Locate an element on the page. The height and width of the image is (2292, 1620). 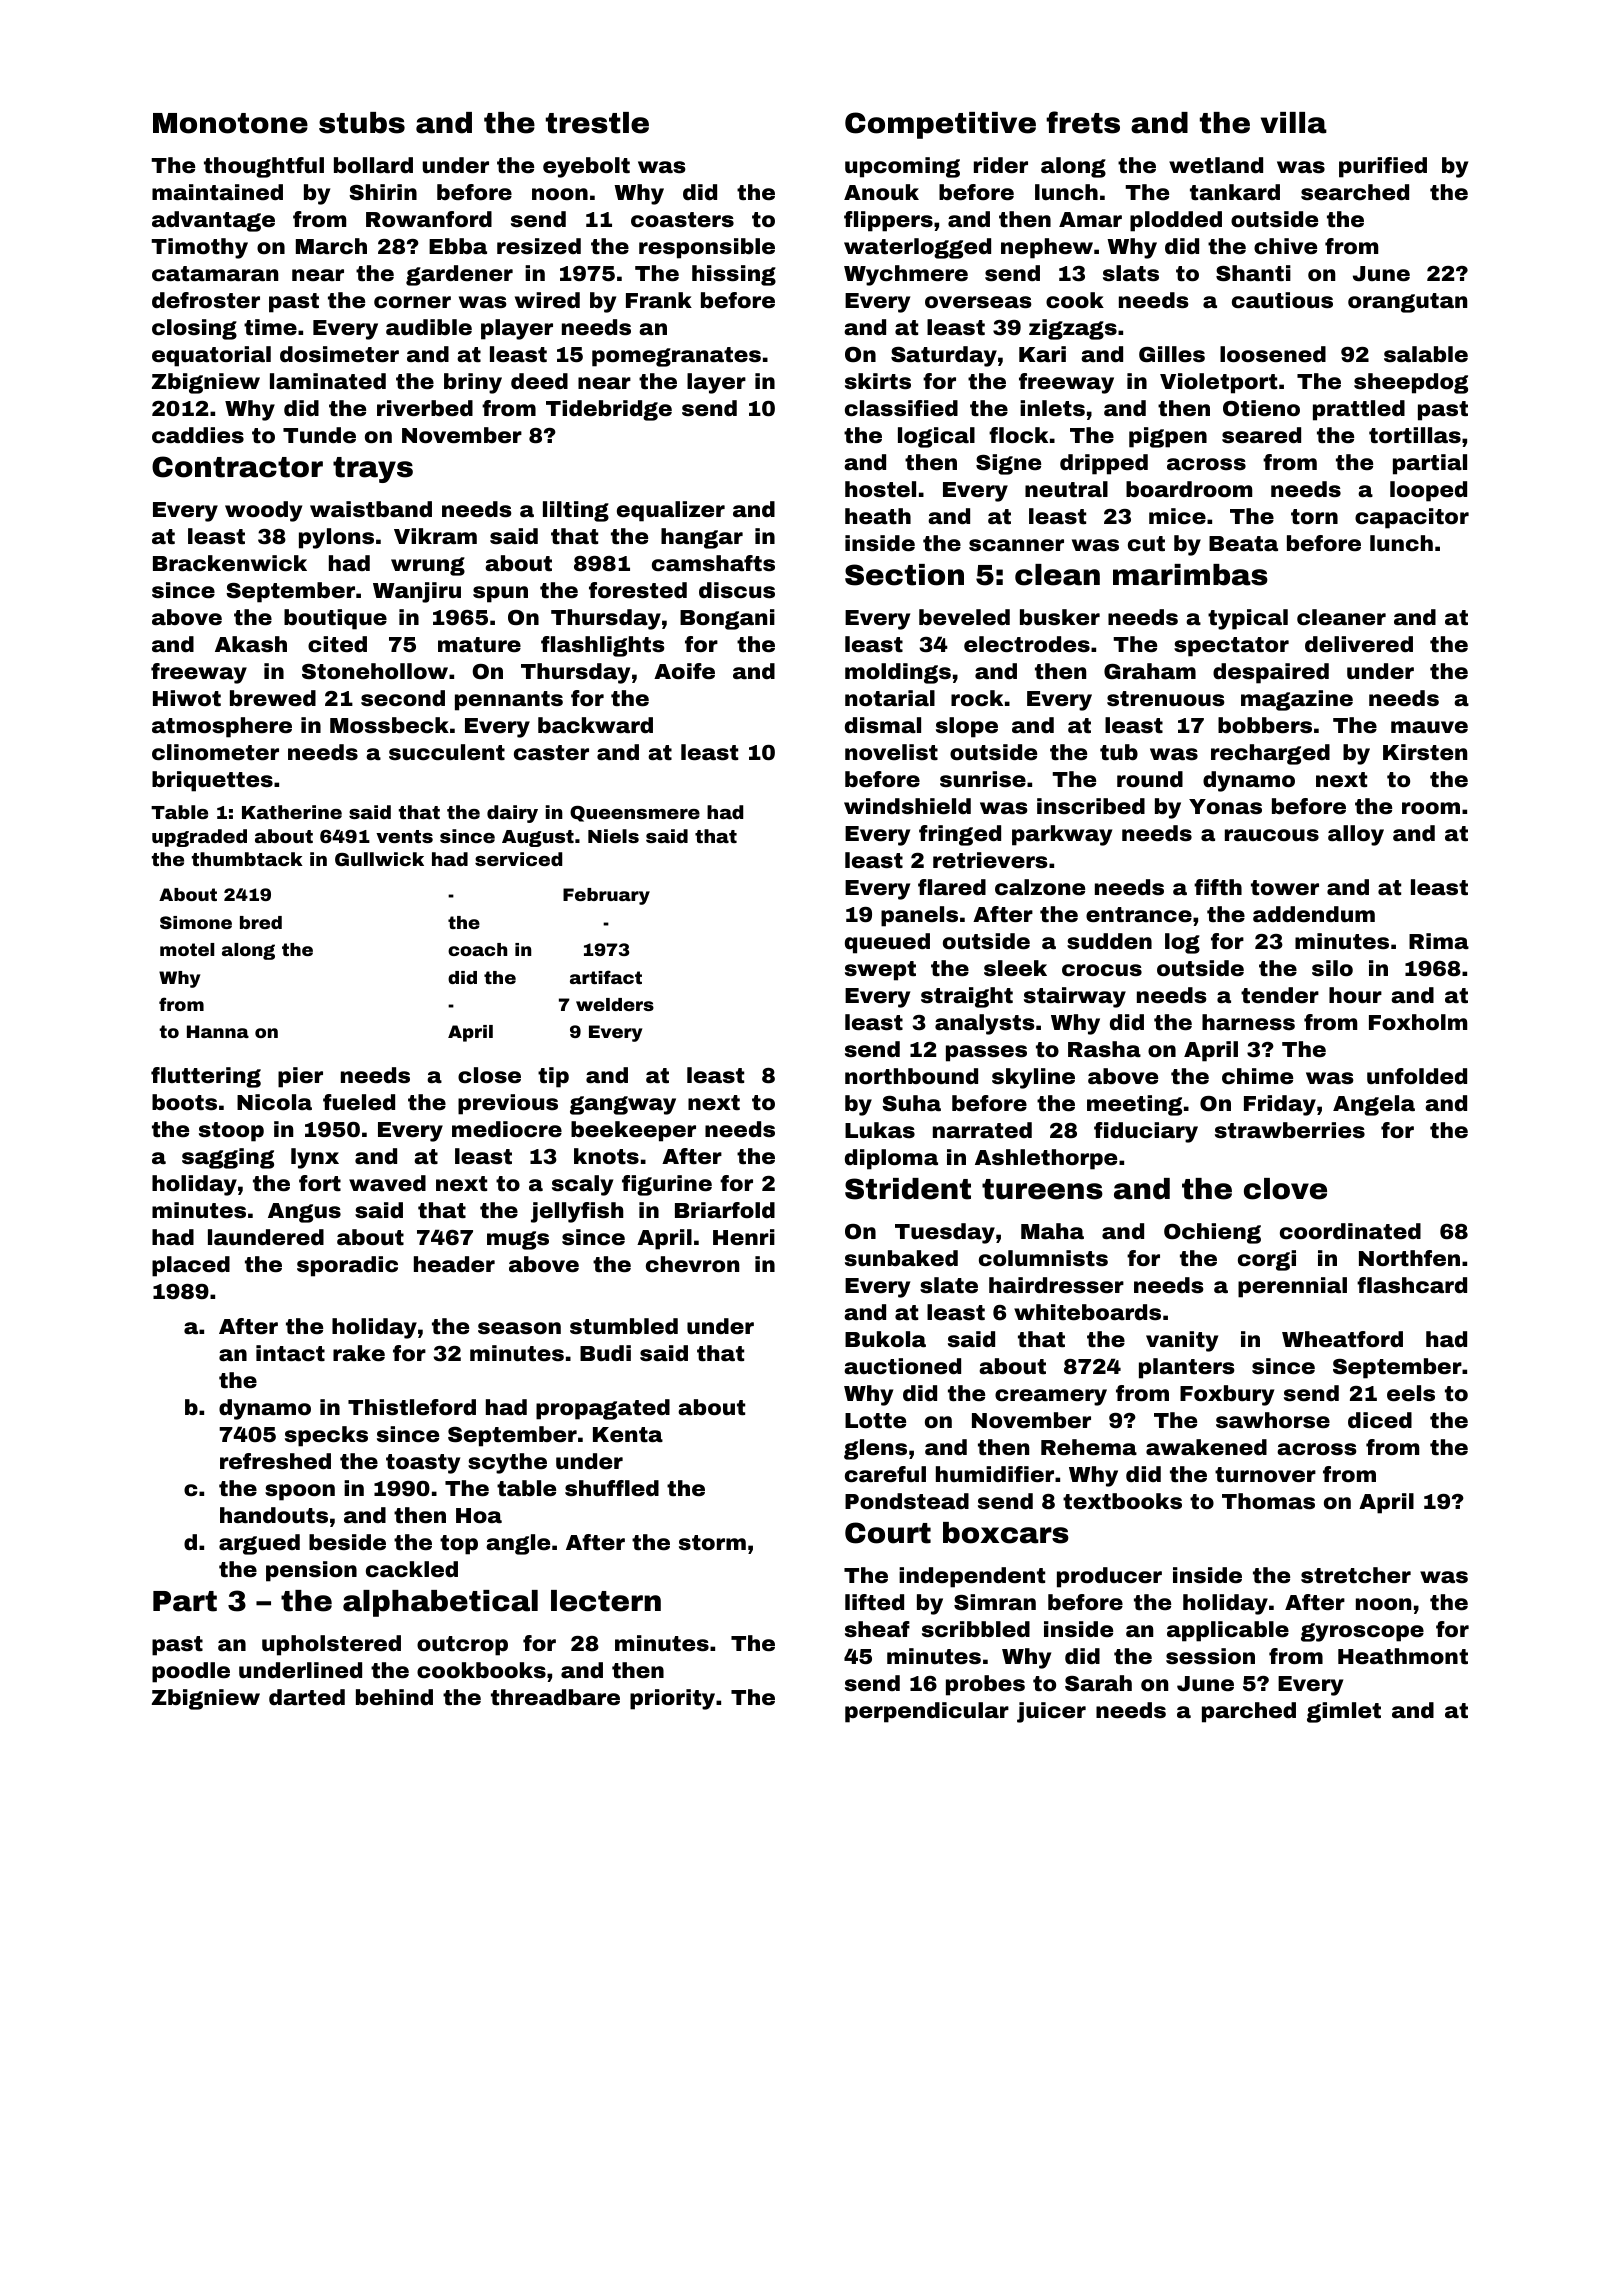
lectern is located at coordinates (606, 1601).
